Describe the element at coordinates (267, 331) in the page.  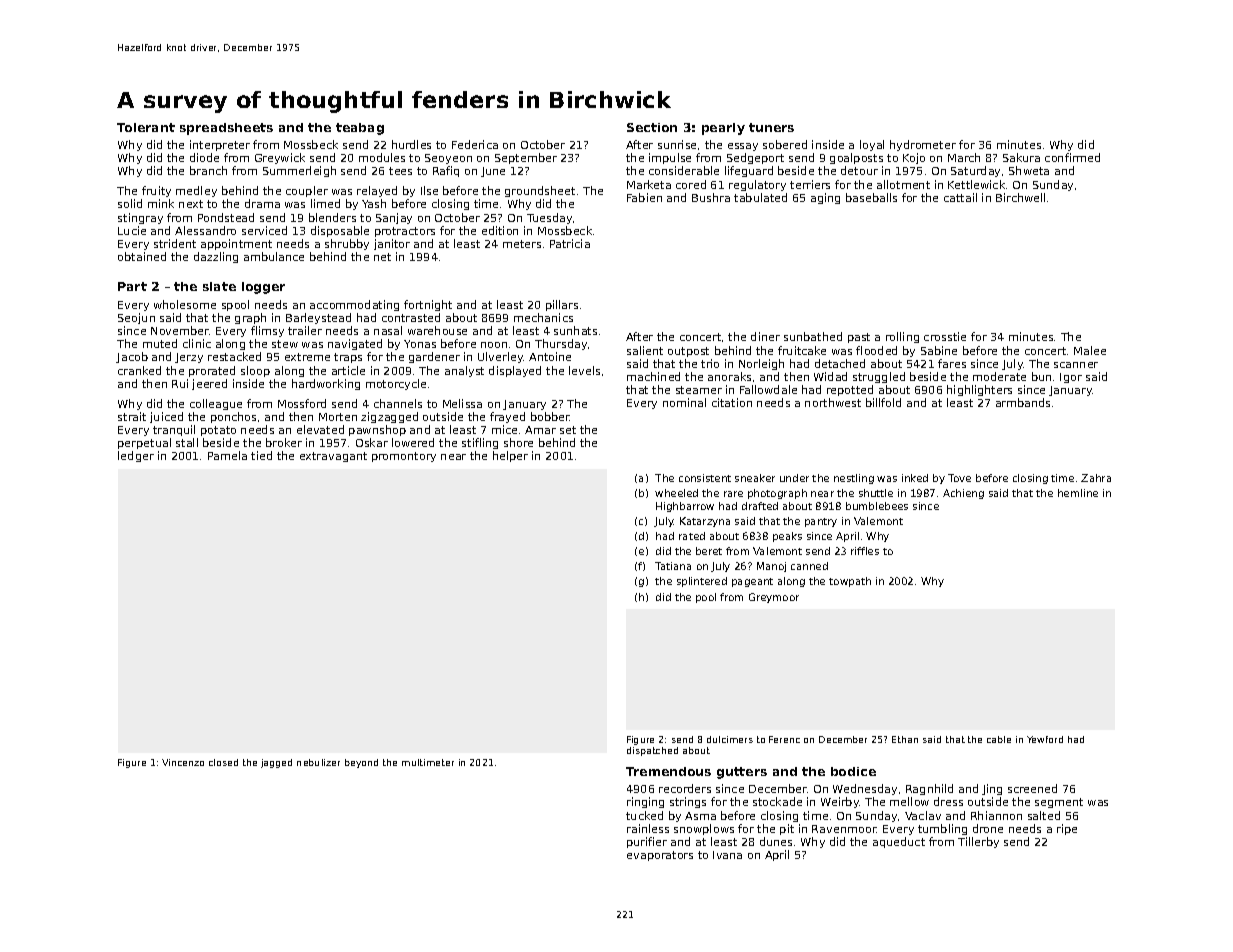
I see `flimsy` at that location.
